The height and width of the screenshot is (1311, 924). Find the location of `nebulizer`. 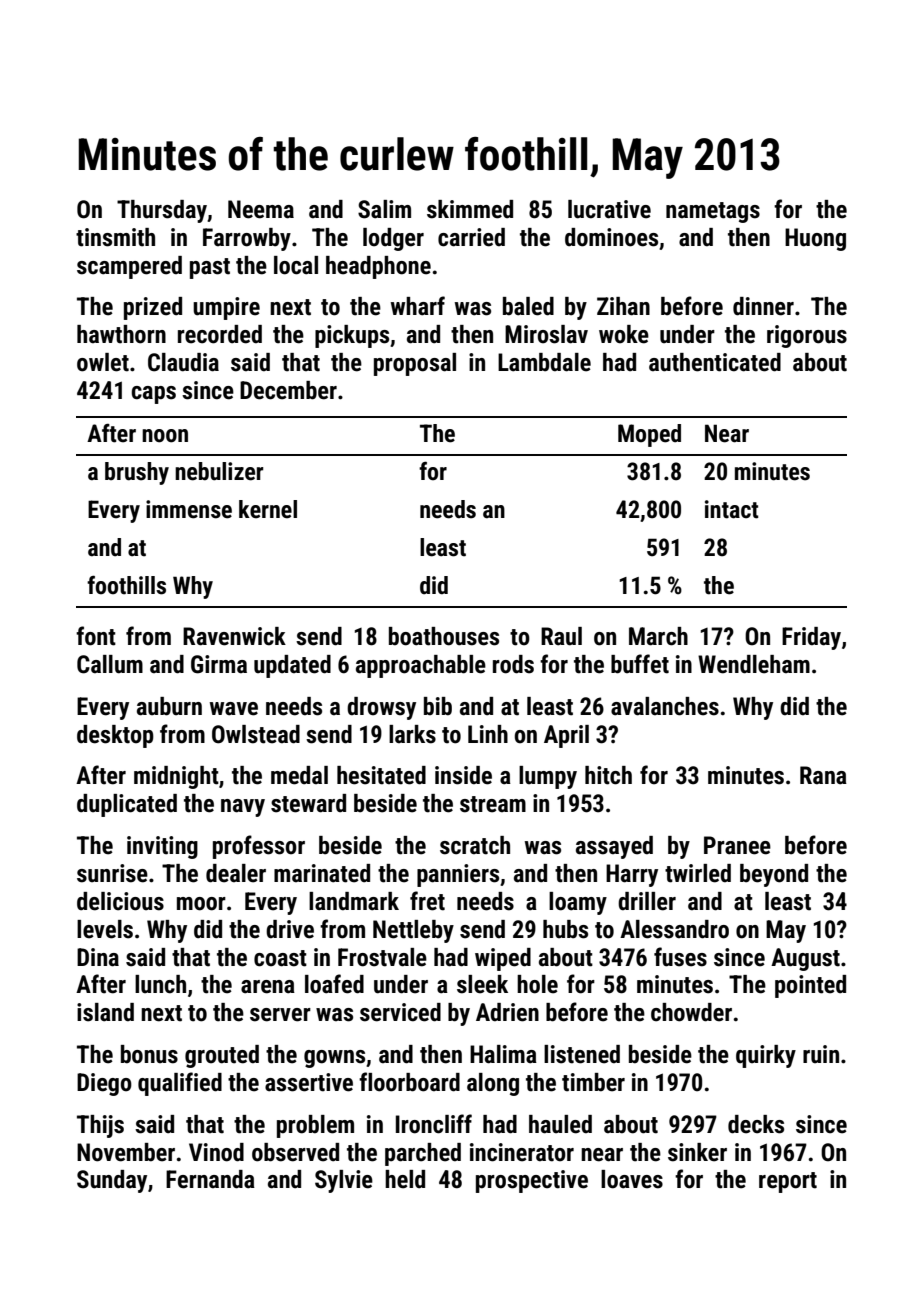

nebulizer is located at coordinates (219, 471).
